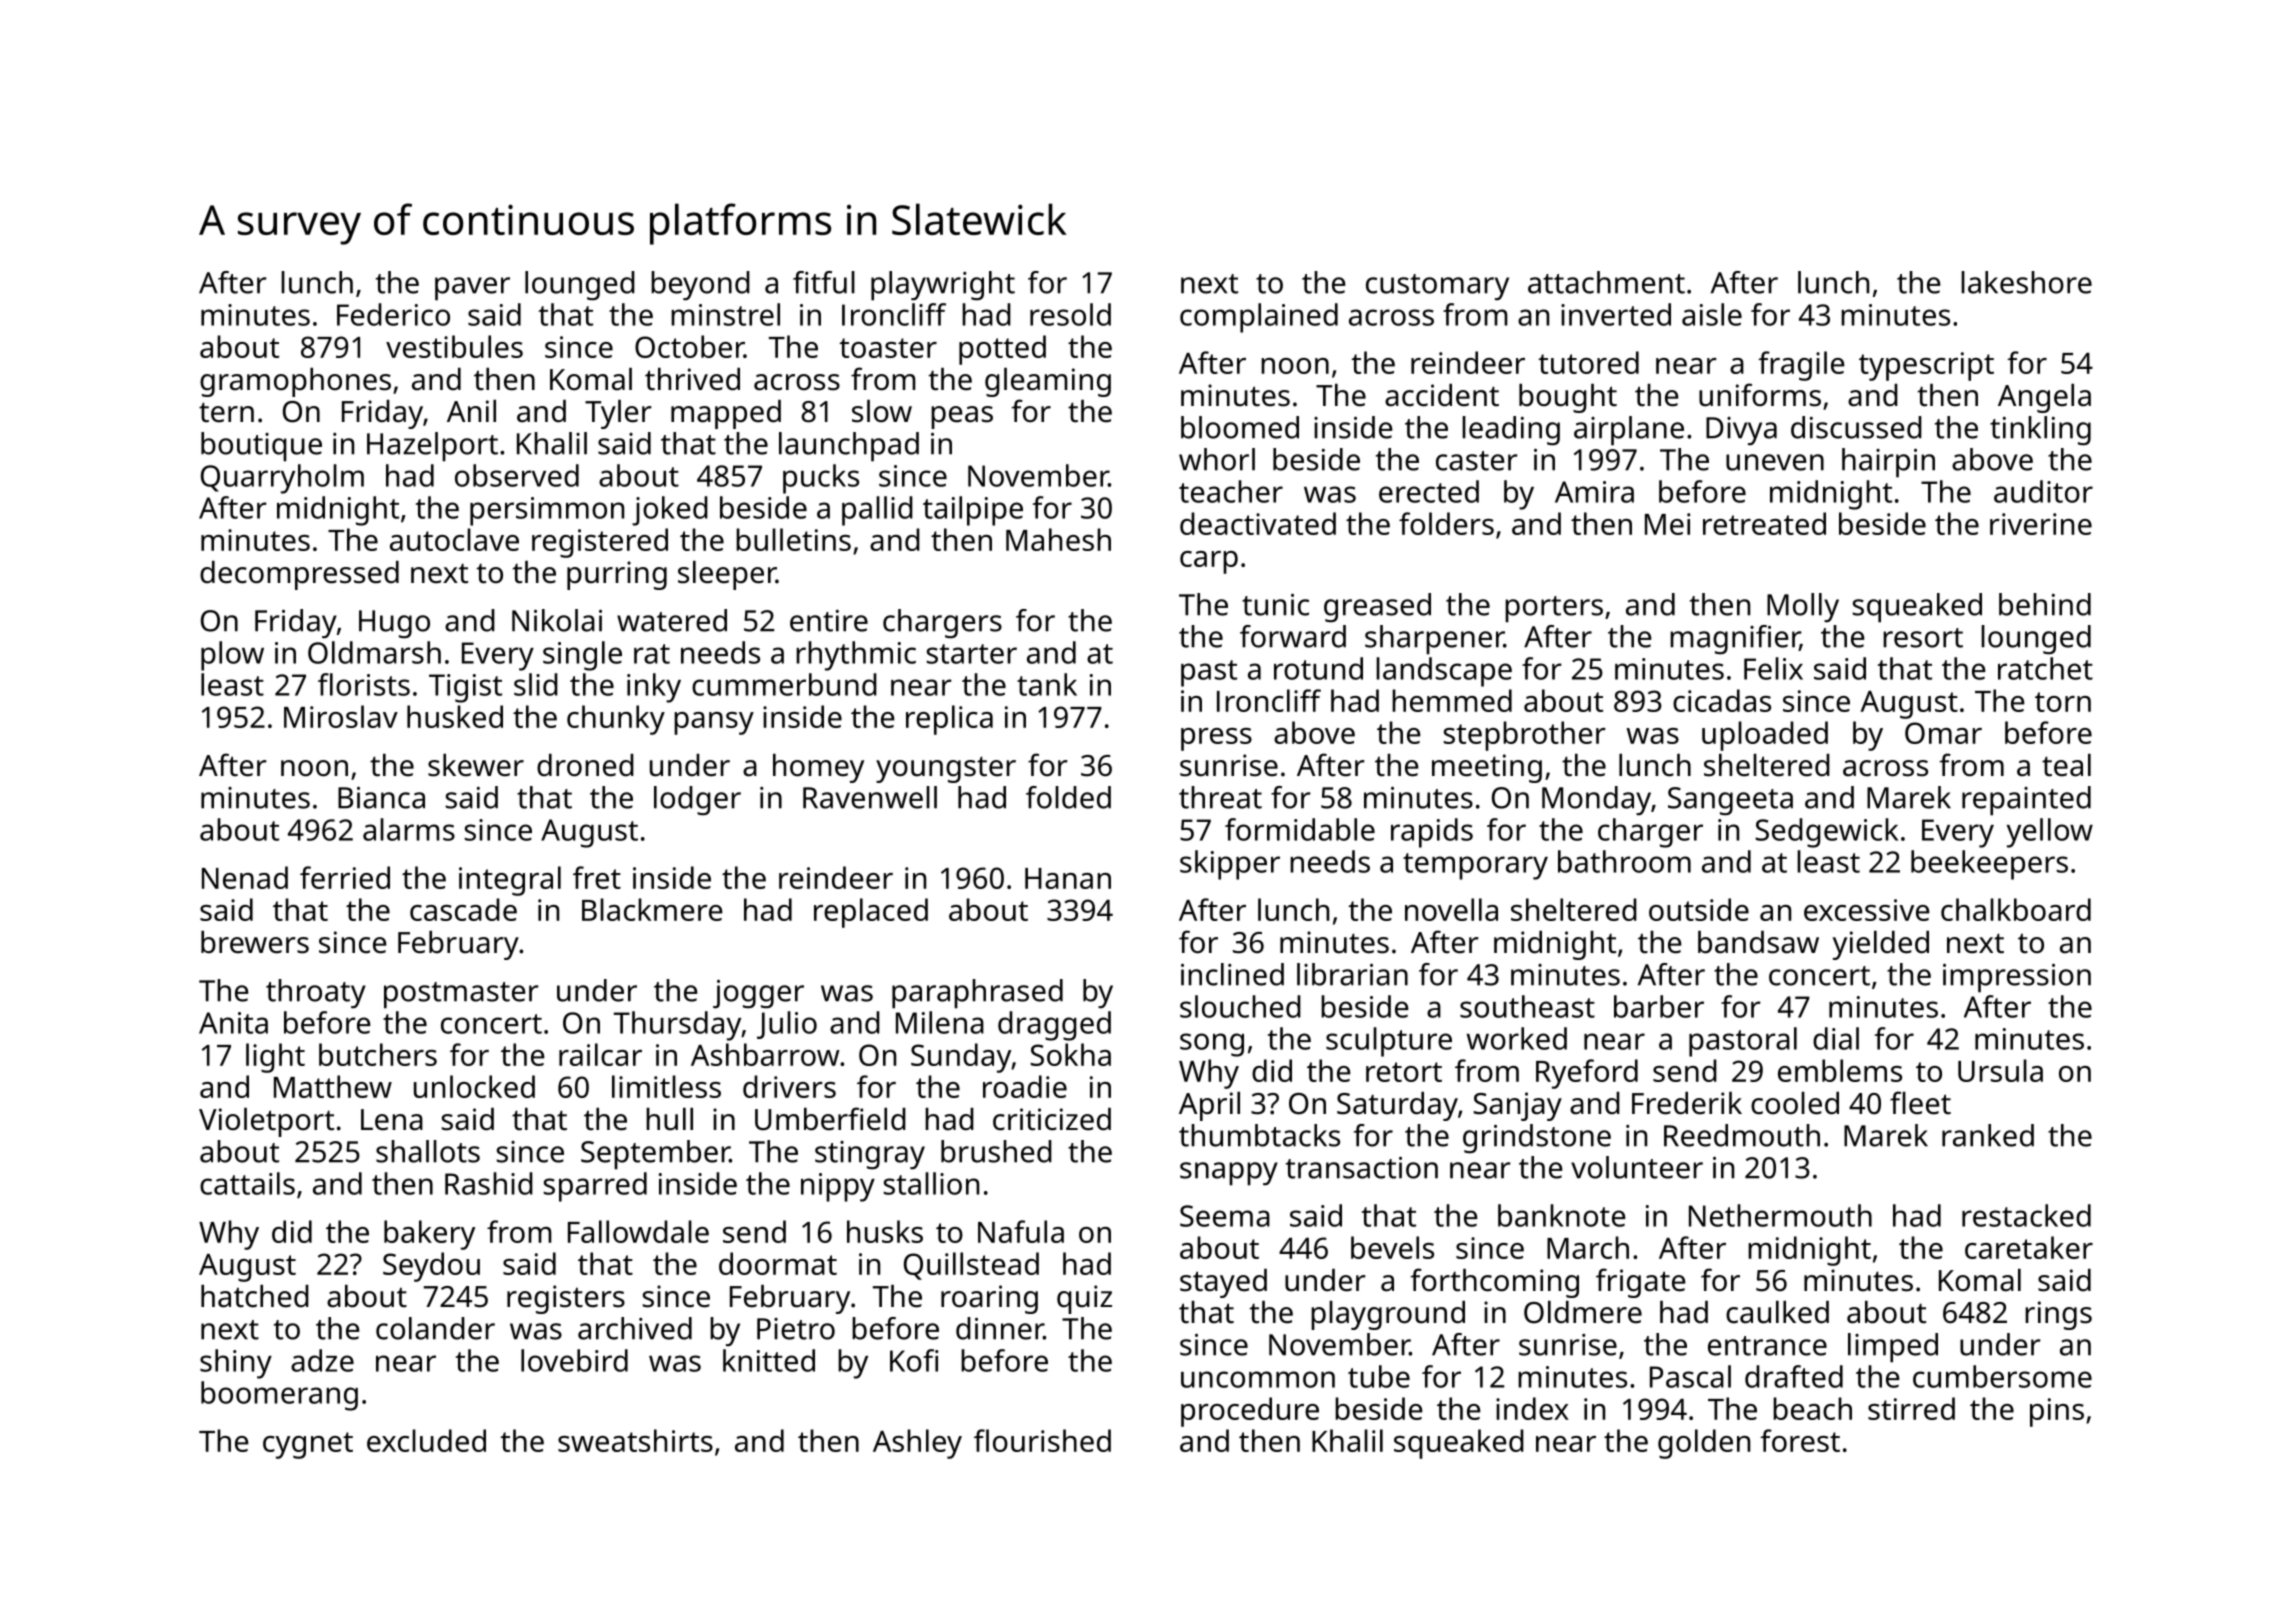 The image size is (2292, 1620). I want to click on tube, so click(1379, 1376).
